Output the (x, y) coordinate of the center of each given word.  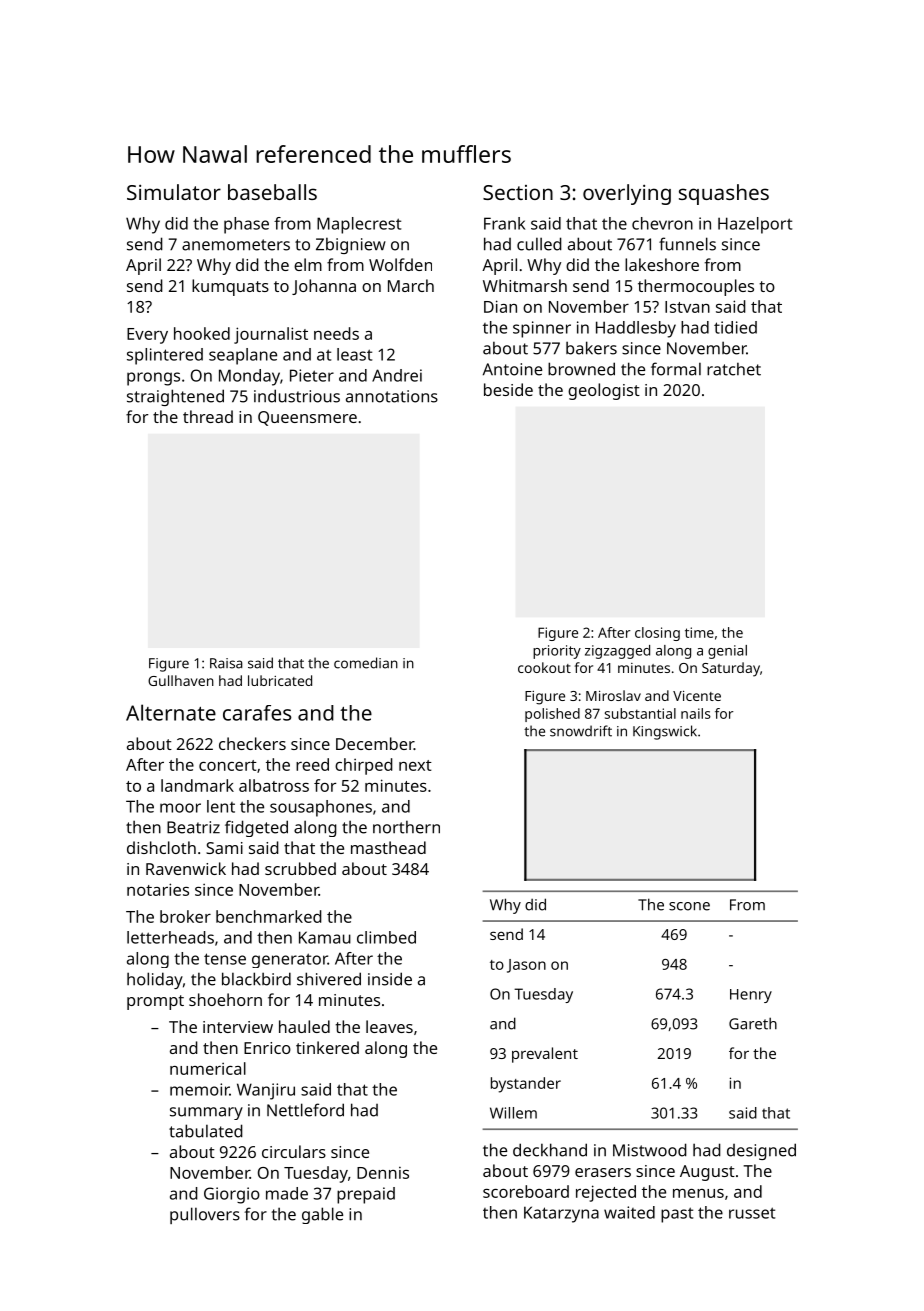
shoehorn (225, 999)
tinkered (327, 1047)
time (699, 632)
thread (208, 416)
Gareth (753, 1023)
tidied (735, 327)
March (411, 285)
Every (147, 336)
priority (557, 652)
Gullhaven (181, 680)
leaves (389, 1026)
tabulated (206, 1131)
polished (552, 715)
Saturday (731, 669)
